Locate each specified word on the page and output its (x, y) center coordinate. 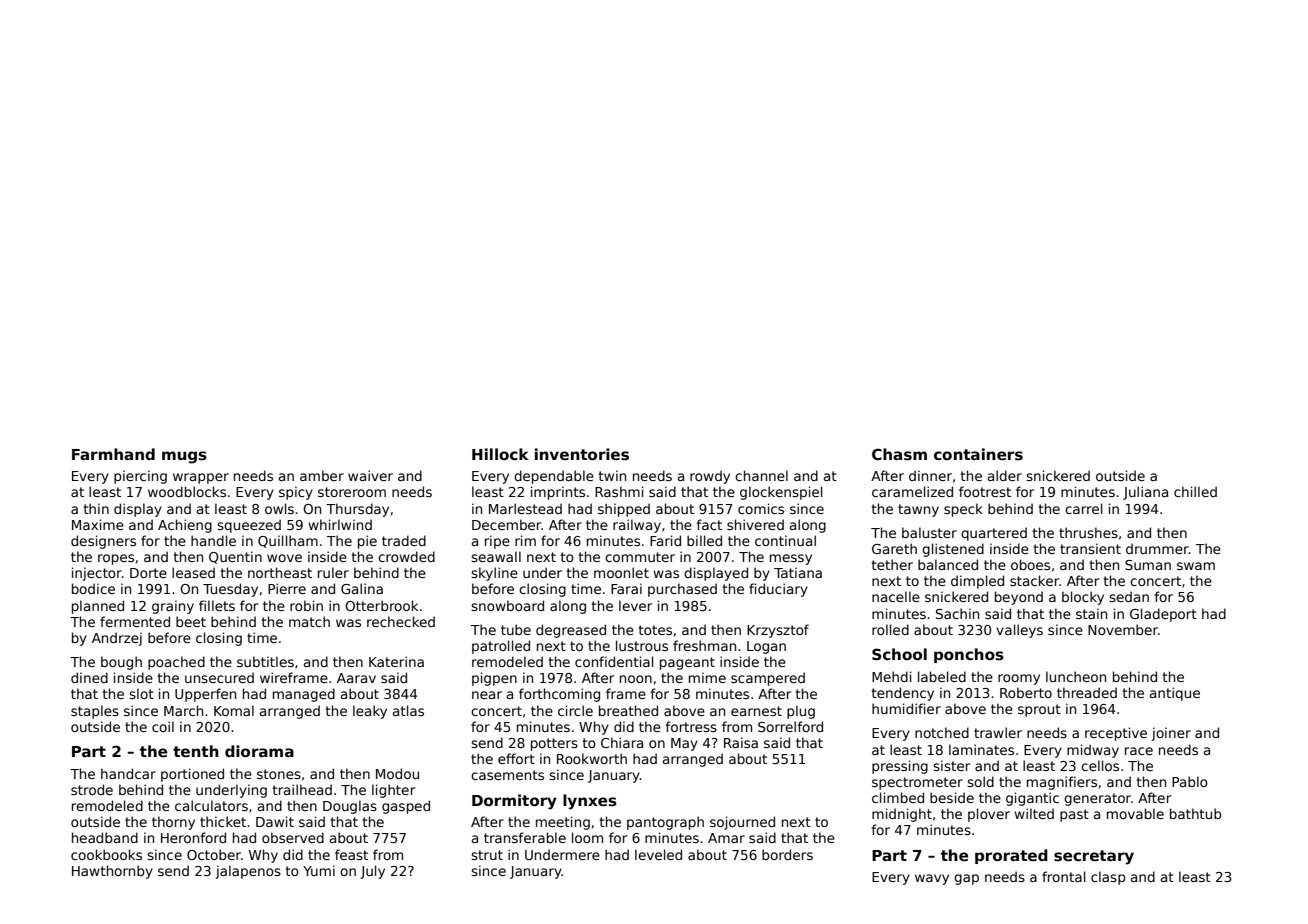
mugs (184, 457)
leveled (658, 854)
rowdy (710, 477)
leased (193, 572)
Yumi (319, 870)
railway (637, 526)
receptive (1116, 734)
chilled (1195, 491)
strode (92, 789)
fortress (691, 726)
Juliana (1145, 493)
